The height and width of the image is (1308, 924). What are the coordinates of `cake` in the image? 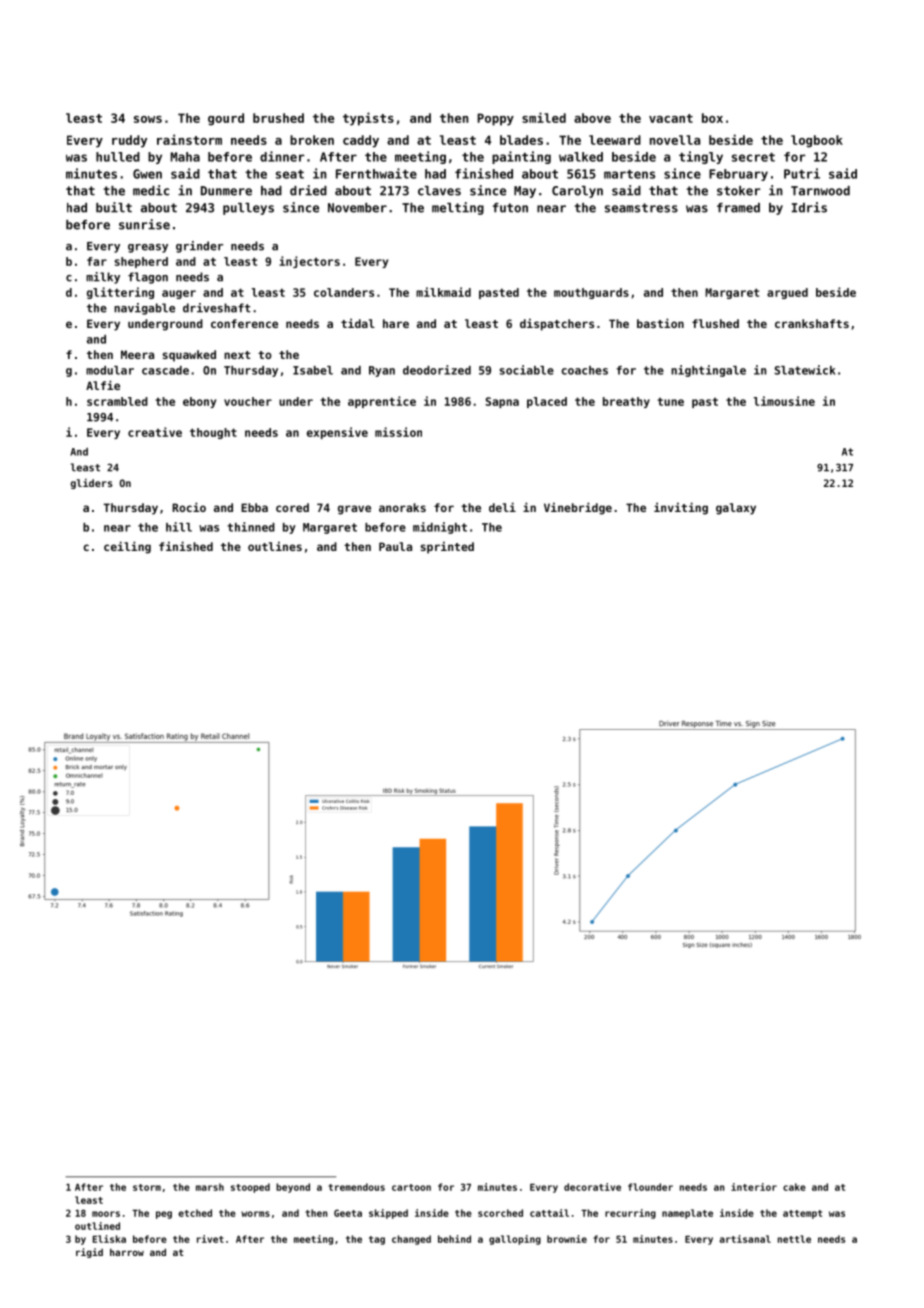 It's located at (794, 1187).
